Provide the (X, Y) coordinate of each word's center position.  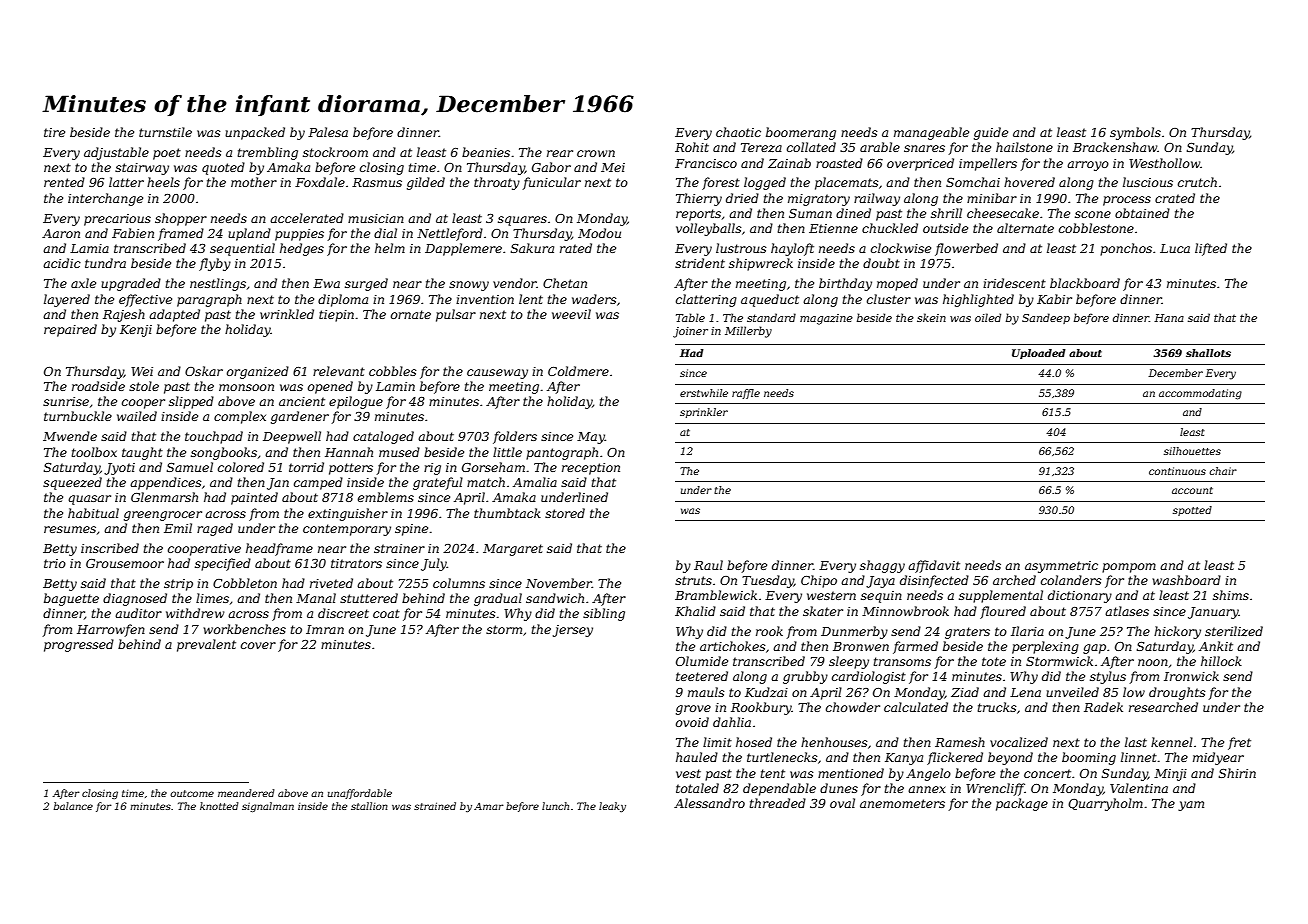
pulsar (456, 315)
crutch (1197, 182)
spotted (1192, 511)
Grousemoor (125, 563)
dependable (779, 789)
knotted (219, 806)
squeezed (72, 483)
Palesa (328, 132)
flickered (955, 758)
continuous (1177, 471)
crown (596, 153)
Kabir (1054, 299)
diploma (343, 300)
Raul (708, 565)
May (591, 438)
